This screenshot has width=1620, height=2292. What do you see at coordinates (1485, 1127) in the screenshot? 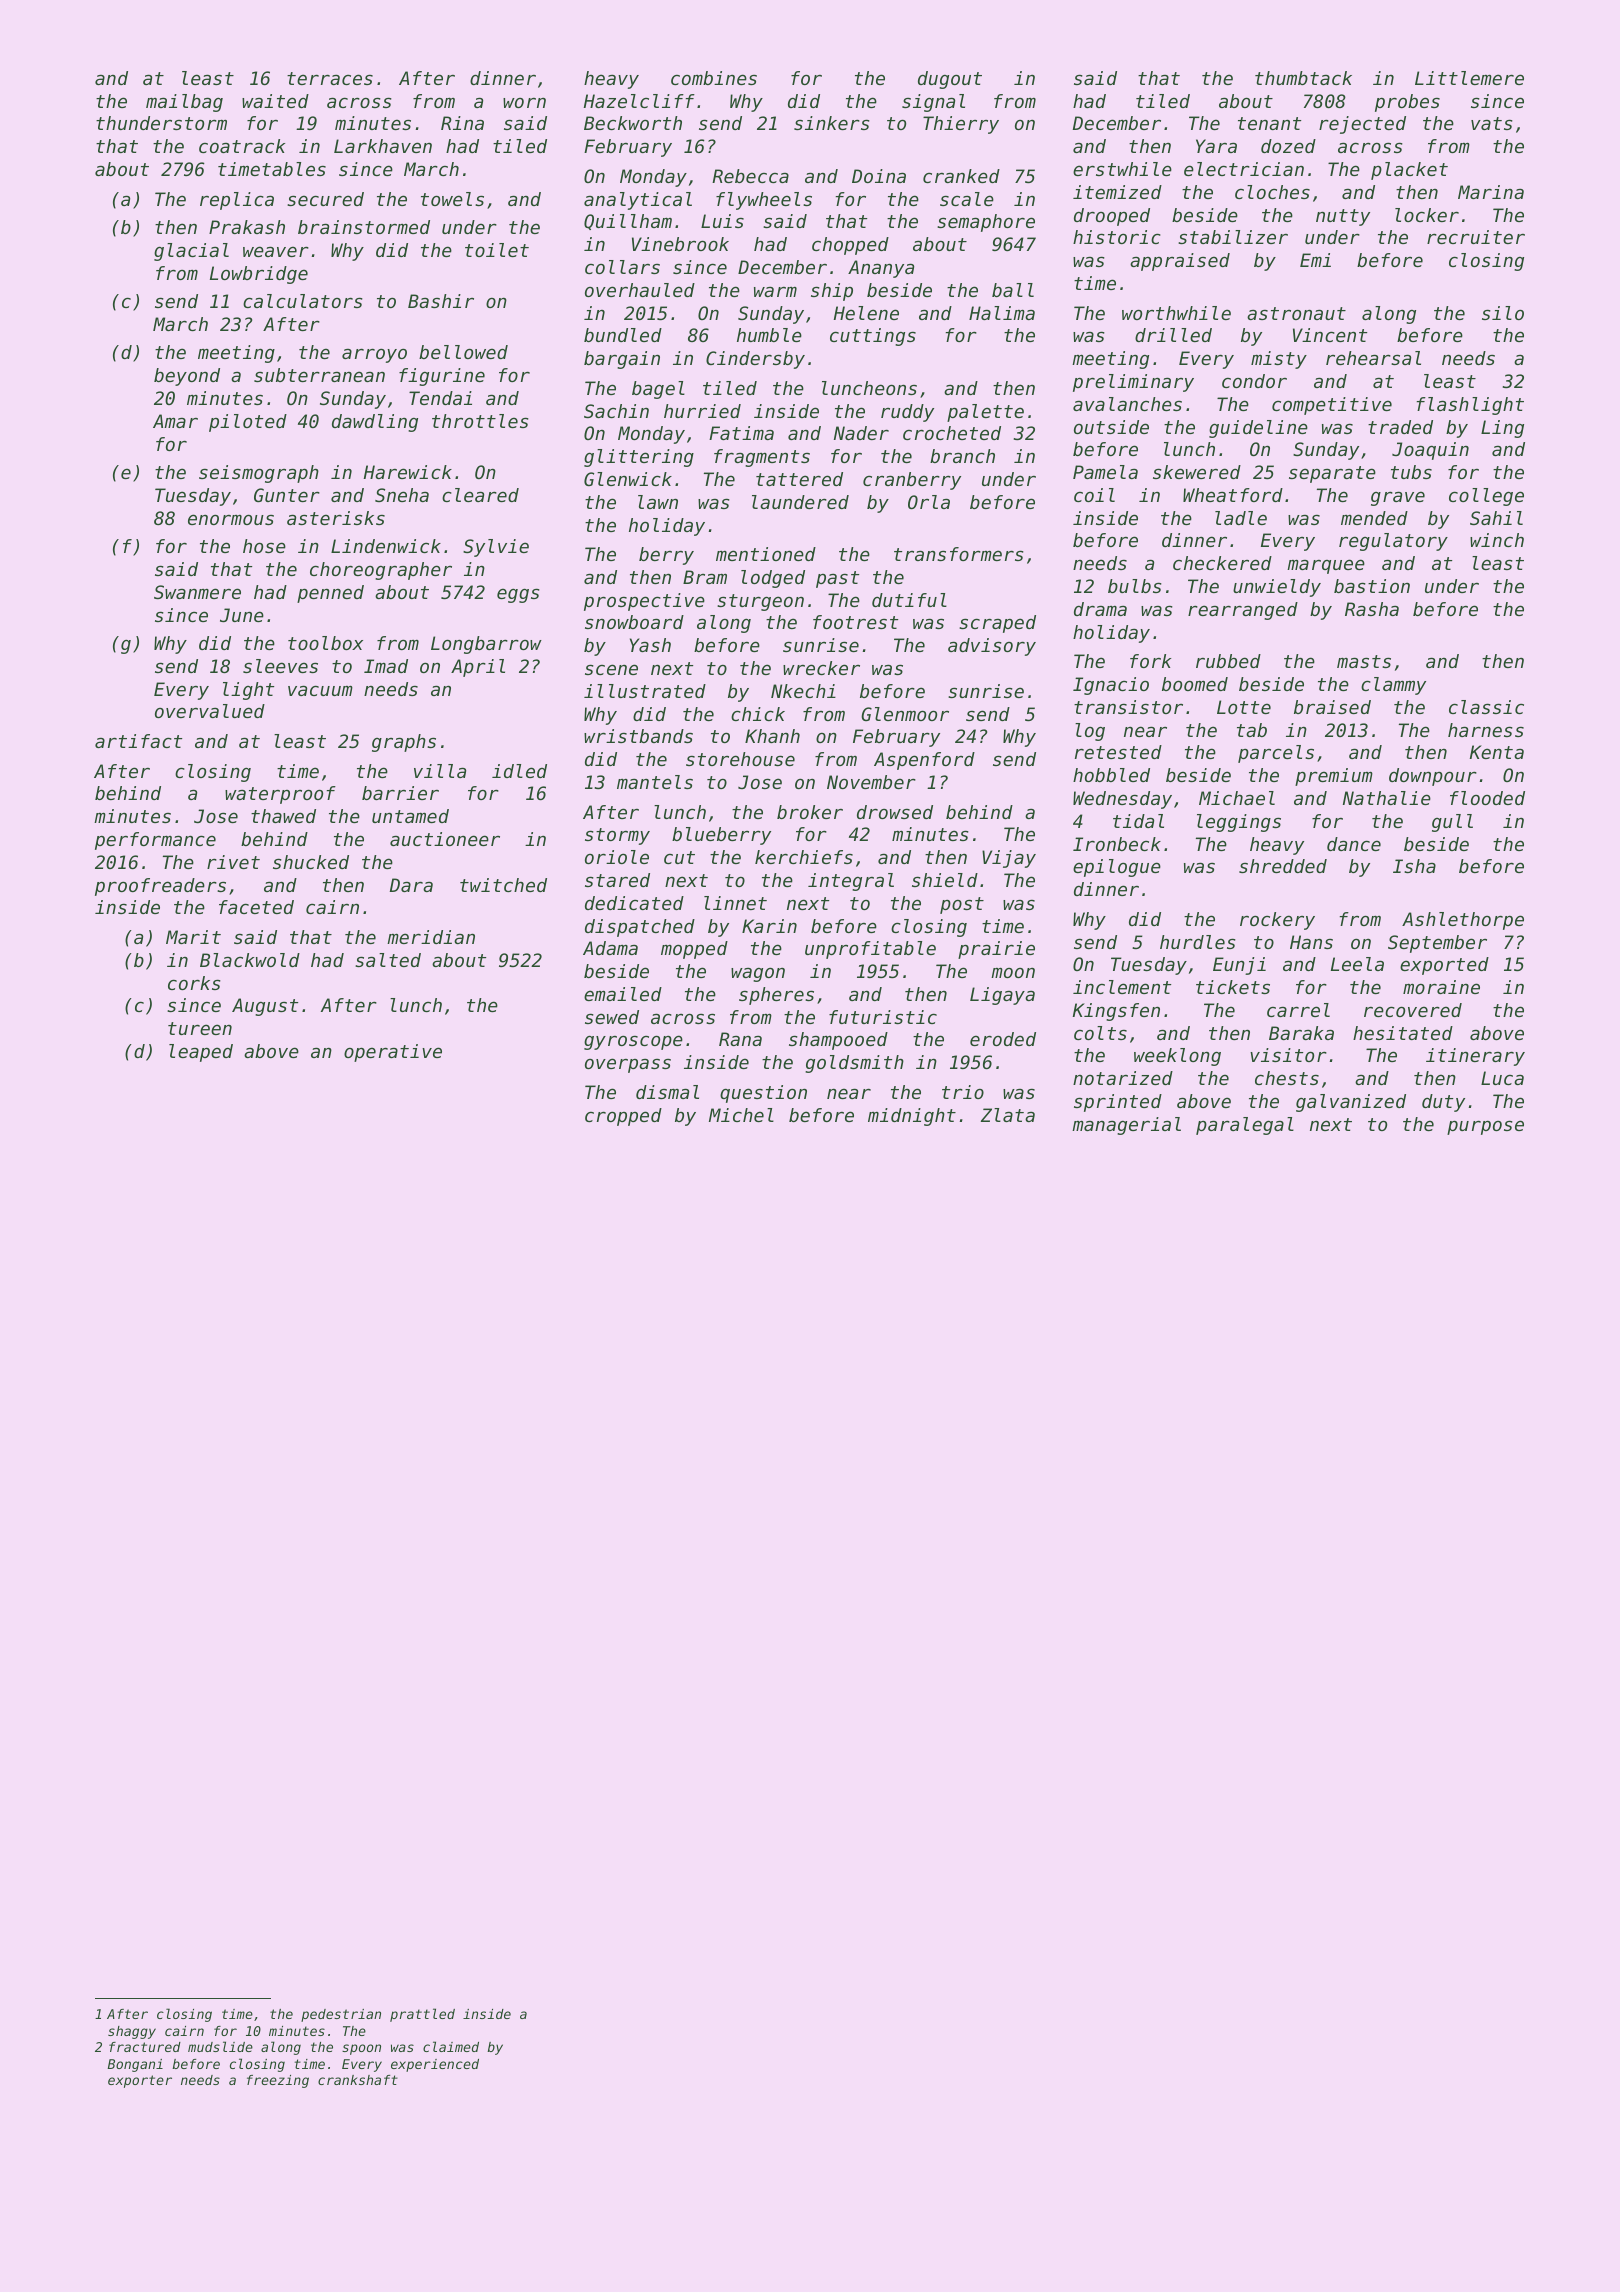
I see `purpose` at bounding box center [1485, 1127].
